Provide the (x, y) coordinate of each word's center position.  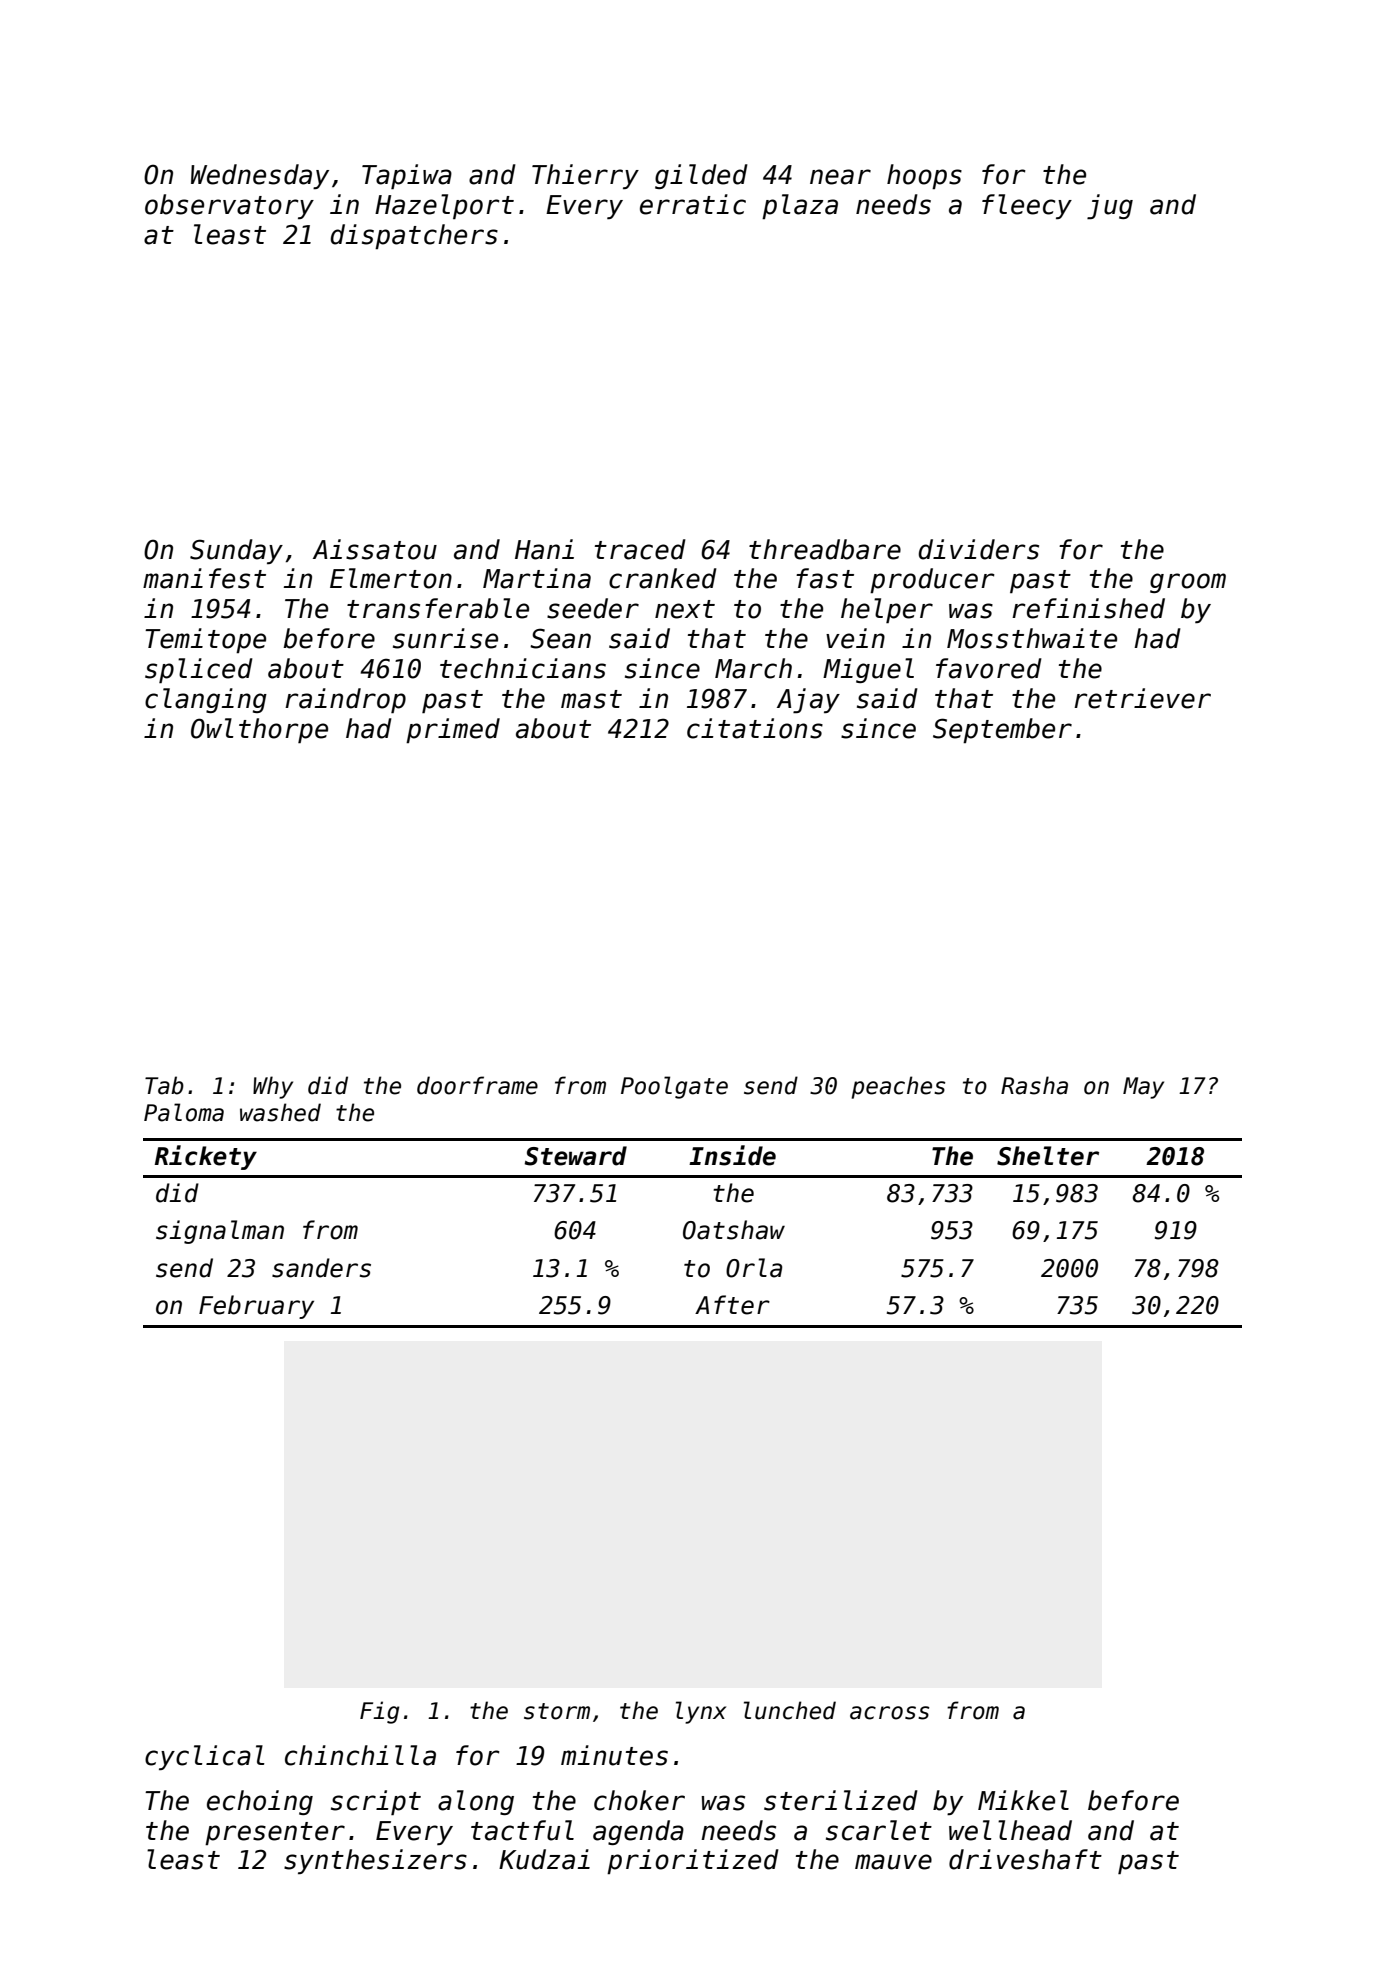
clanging (206, 700)
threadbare (825, 549)
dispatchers (414, 236)
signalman (220, 1232)
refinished (1088, 608)
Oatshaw (734, 1230)
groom (1188, 583)
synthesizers (375, 1861)
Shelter (1048, 1156)
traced (640, 549)
